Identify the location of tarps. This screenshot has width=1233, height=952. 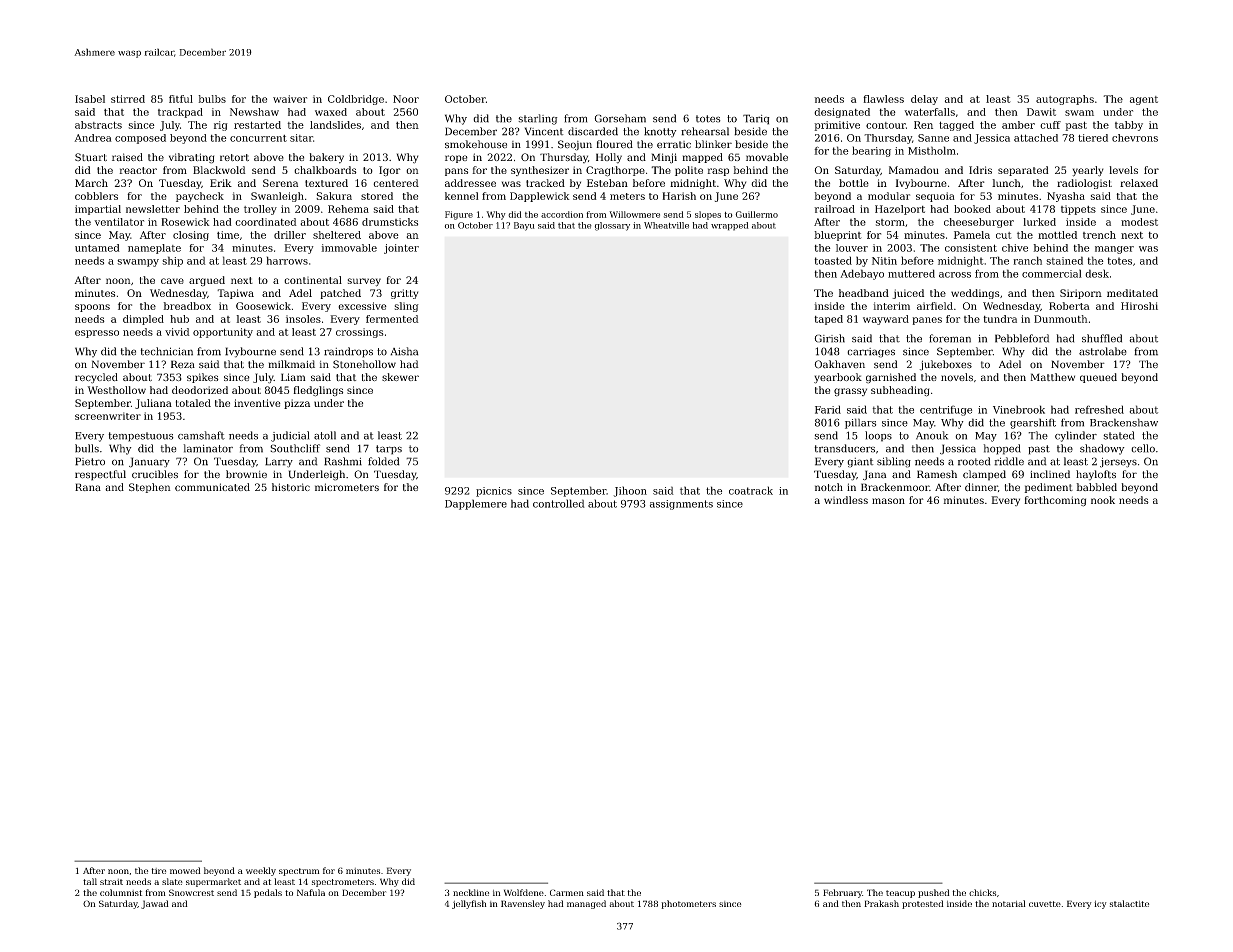
(389, 450).
